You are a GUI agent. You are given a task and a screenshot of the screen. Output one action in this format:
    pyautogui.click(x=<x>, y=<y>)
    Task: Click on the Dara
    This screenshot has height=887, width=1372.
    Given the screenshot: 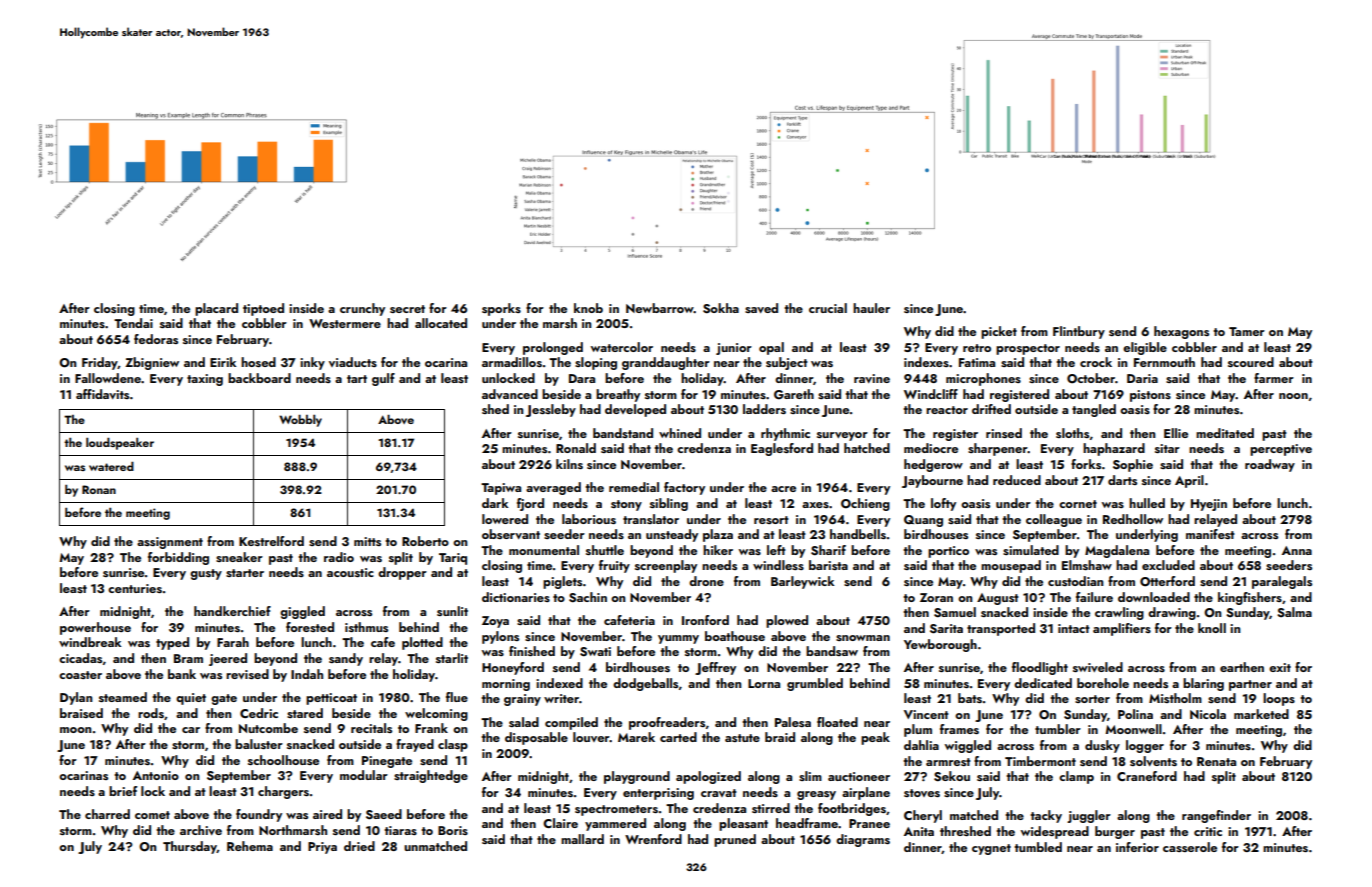 What is the action you would take?
    pyautogui.click(x=582, y=378)
